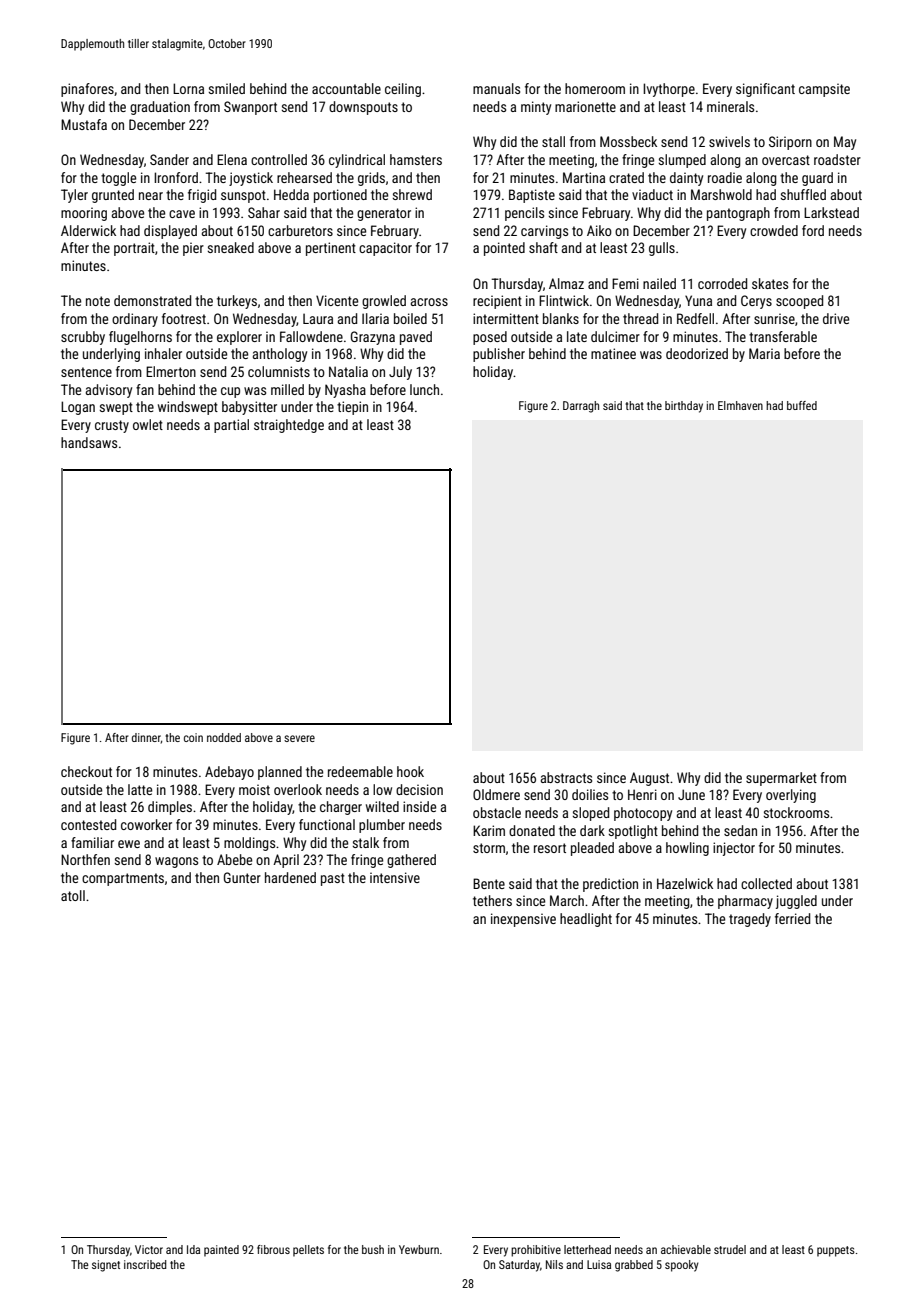 The height and width of the document is (1308, 924). Describe the element at coordinates (89, 442) in the document. I see `handsaws` at that location.
